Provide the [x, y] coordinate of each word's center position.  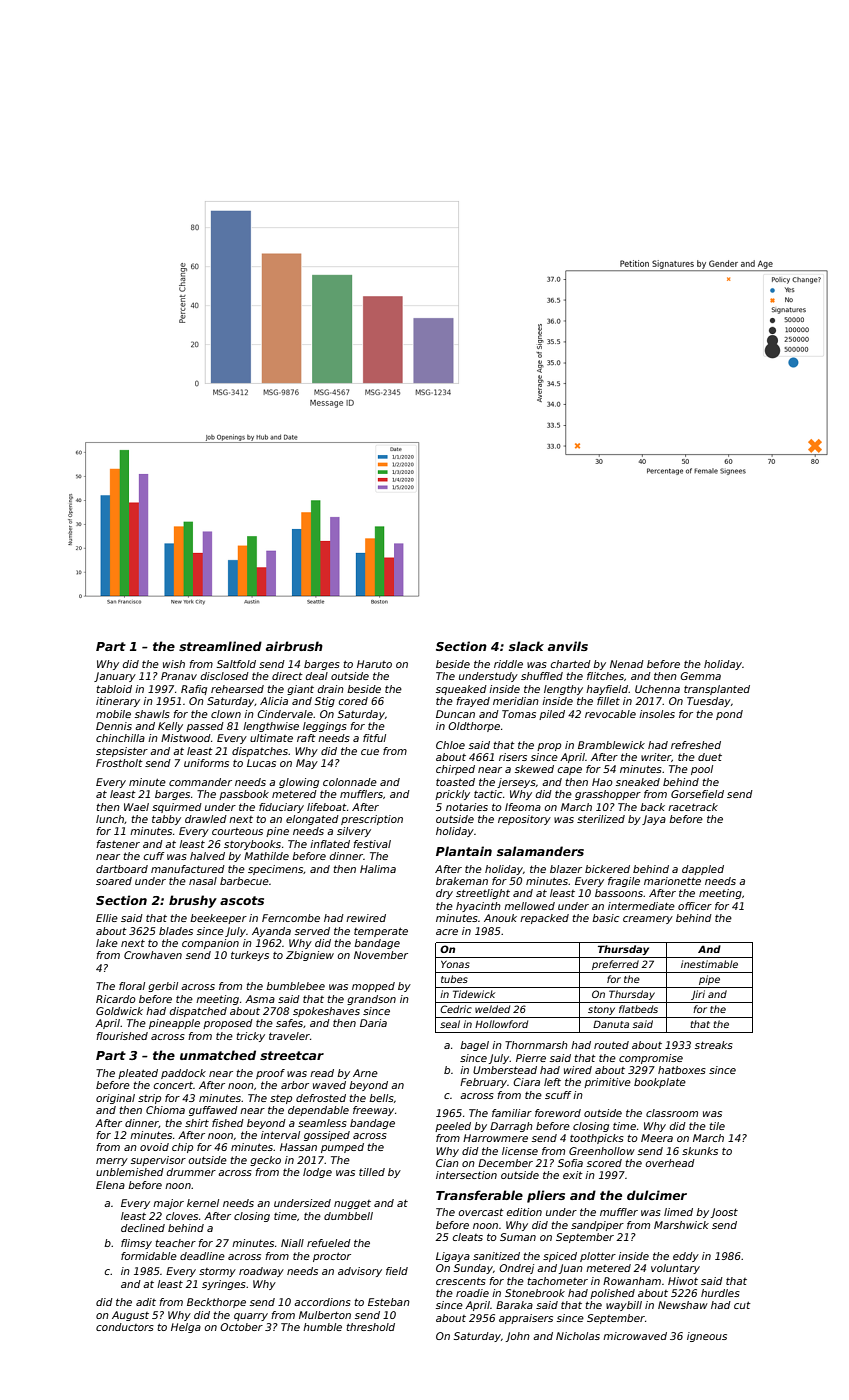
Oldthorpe [474, 727]
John [518, 1337]
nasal [203, 881]
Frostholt [119, 763]
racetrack [693, 807]
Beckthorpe [216, 1303]
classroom [672, 1113]
